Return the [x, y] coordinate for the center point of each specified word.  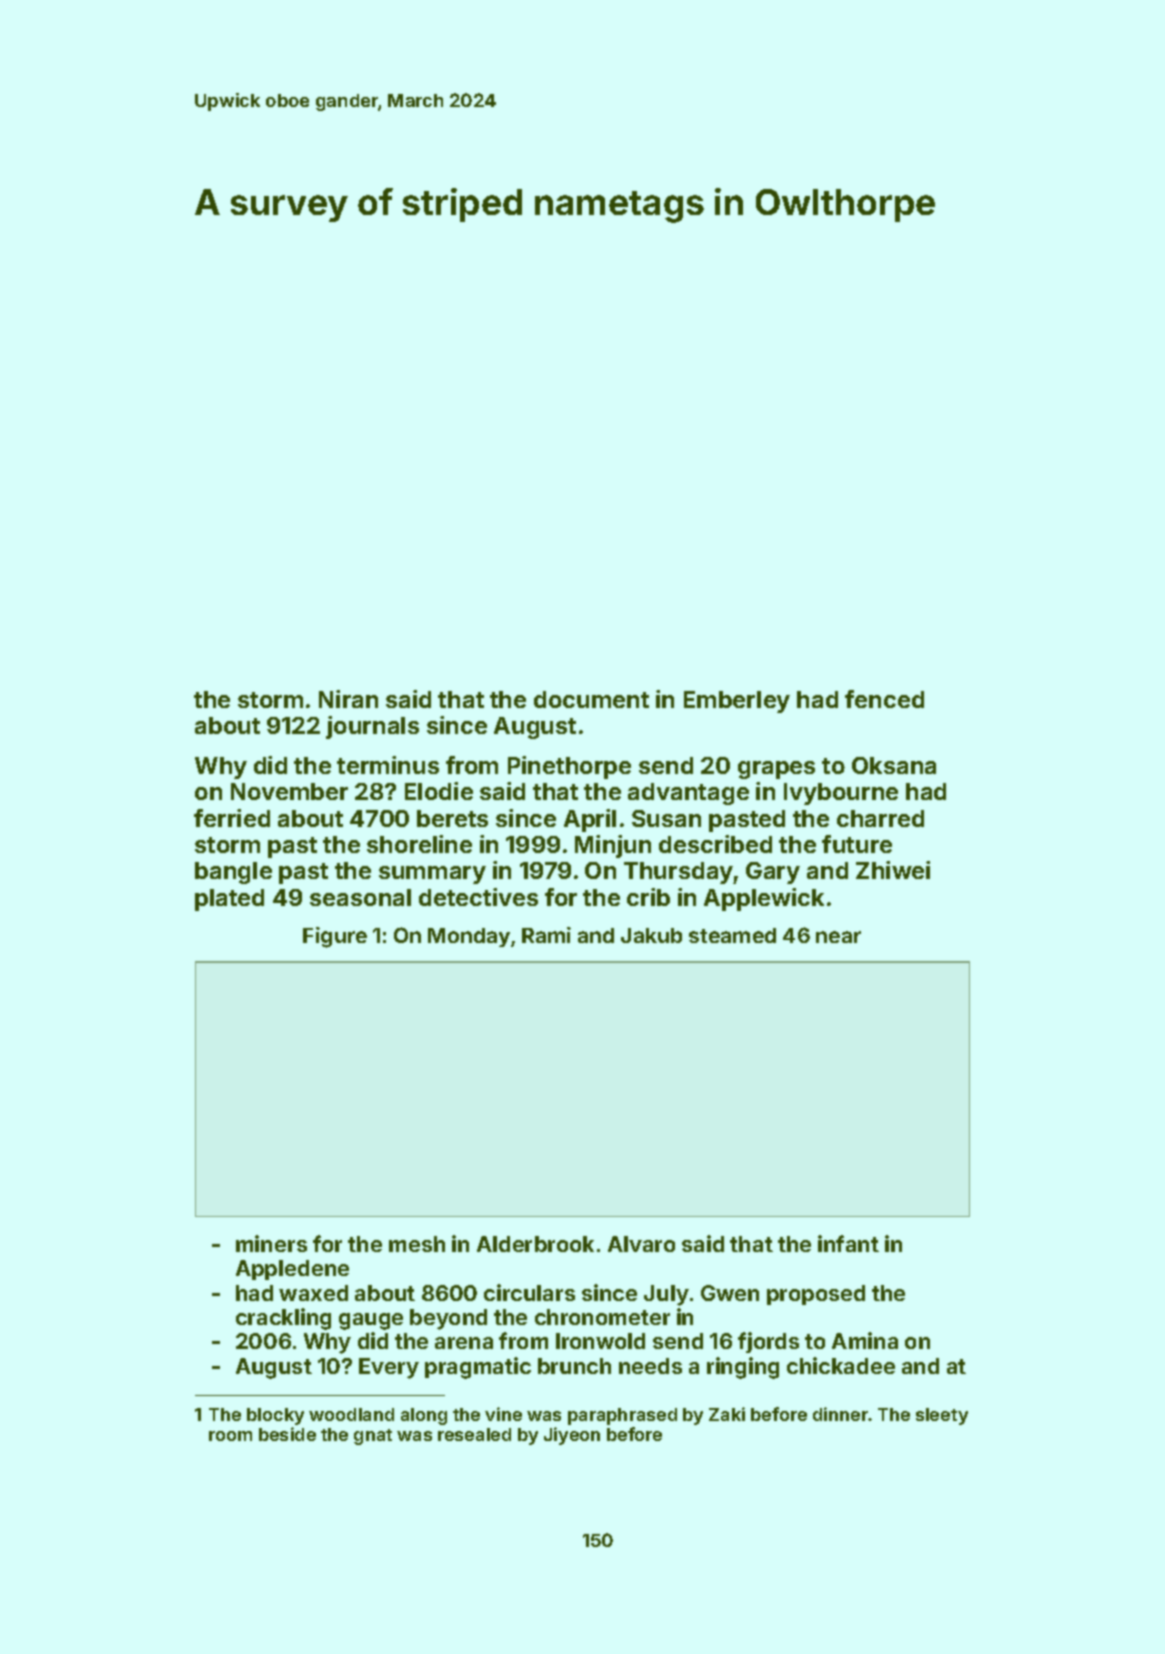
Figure [335, 937]
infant [848, 1243]
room [230, 1436]
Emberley [737, 702]
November [289, 791]
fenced [884, 699]
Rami [546, 935]
